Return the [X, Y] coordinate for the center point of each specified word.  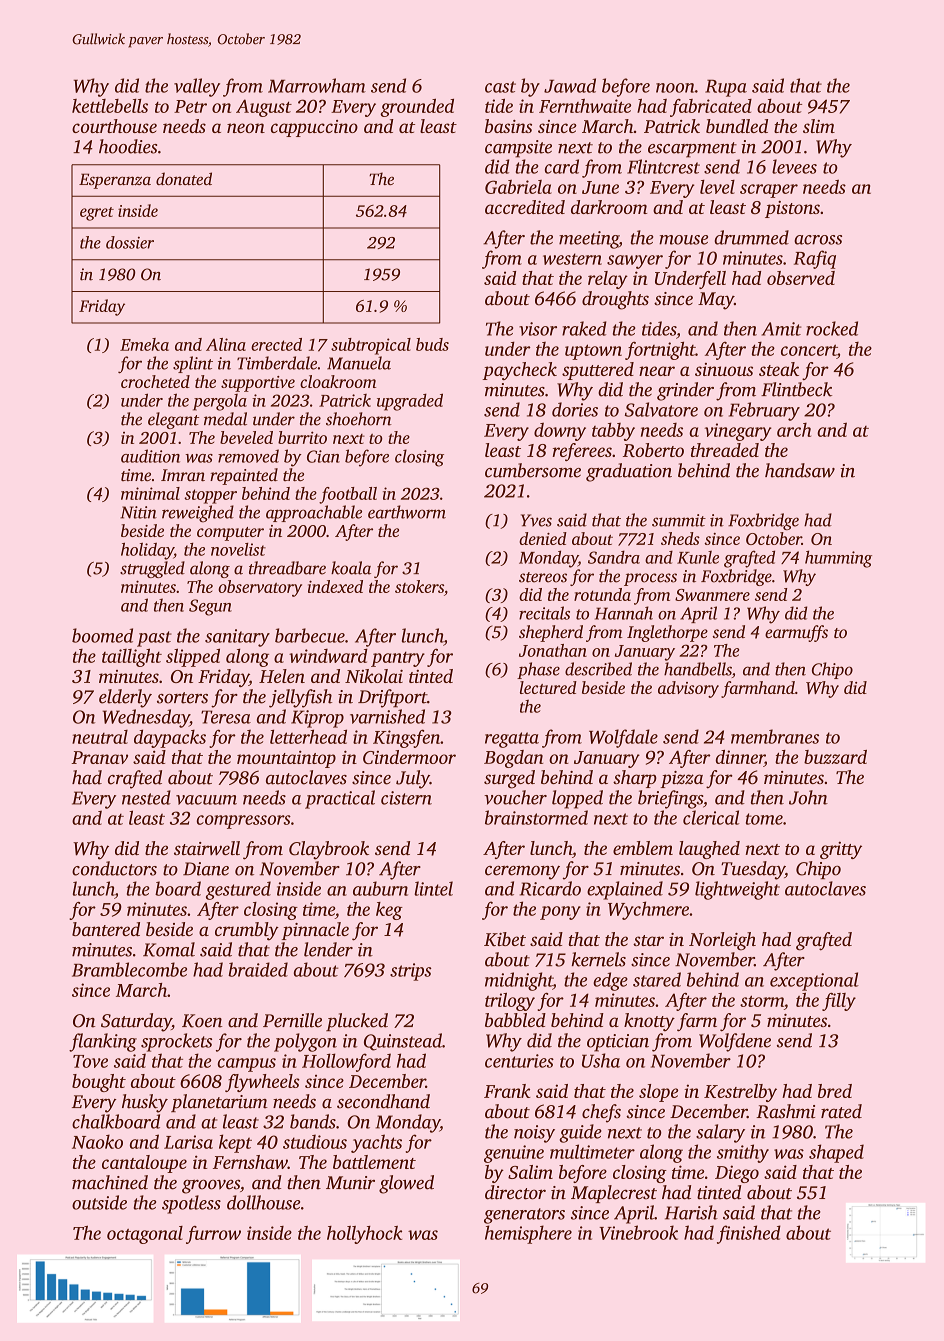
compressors [244, 822]
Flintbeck [796, 389]
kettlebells [110, 106]
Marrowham [317, 85]
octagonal [145, 1235]
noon [675, 88]
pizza [681, 779]
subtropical [371, 346]
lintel [433, 888]
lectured [548, 687]
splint [193, 364]
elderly [125, 698]
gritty [841, 850]
